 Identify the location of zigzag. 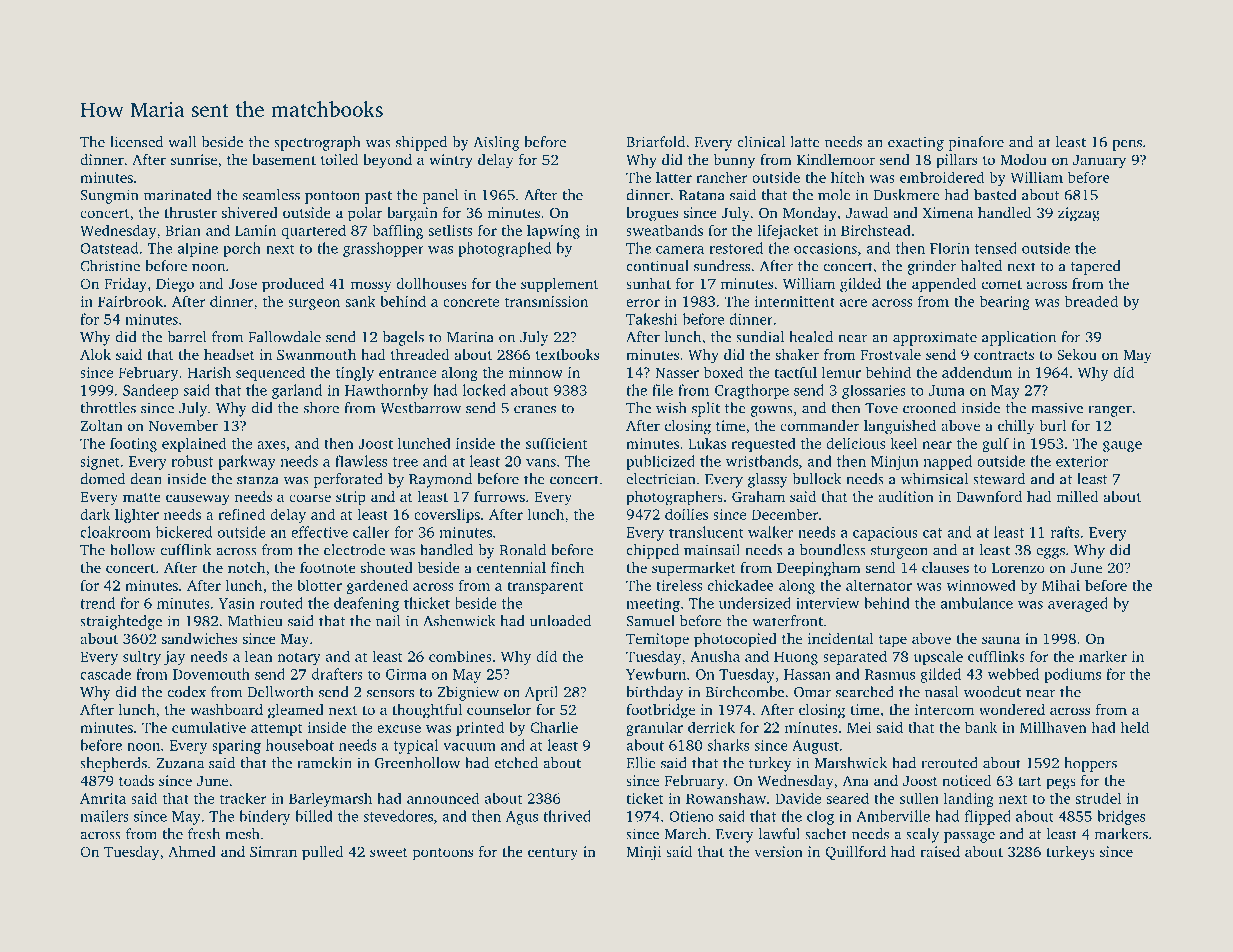
(1079, 214).
